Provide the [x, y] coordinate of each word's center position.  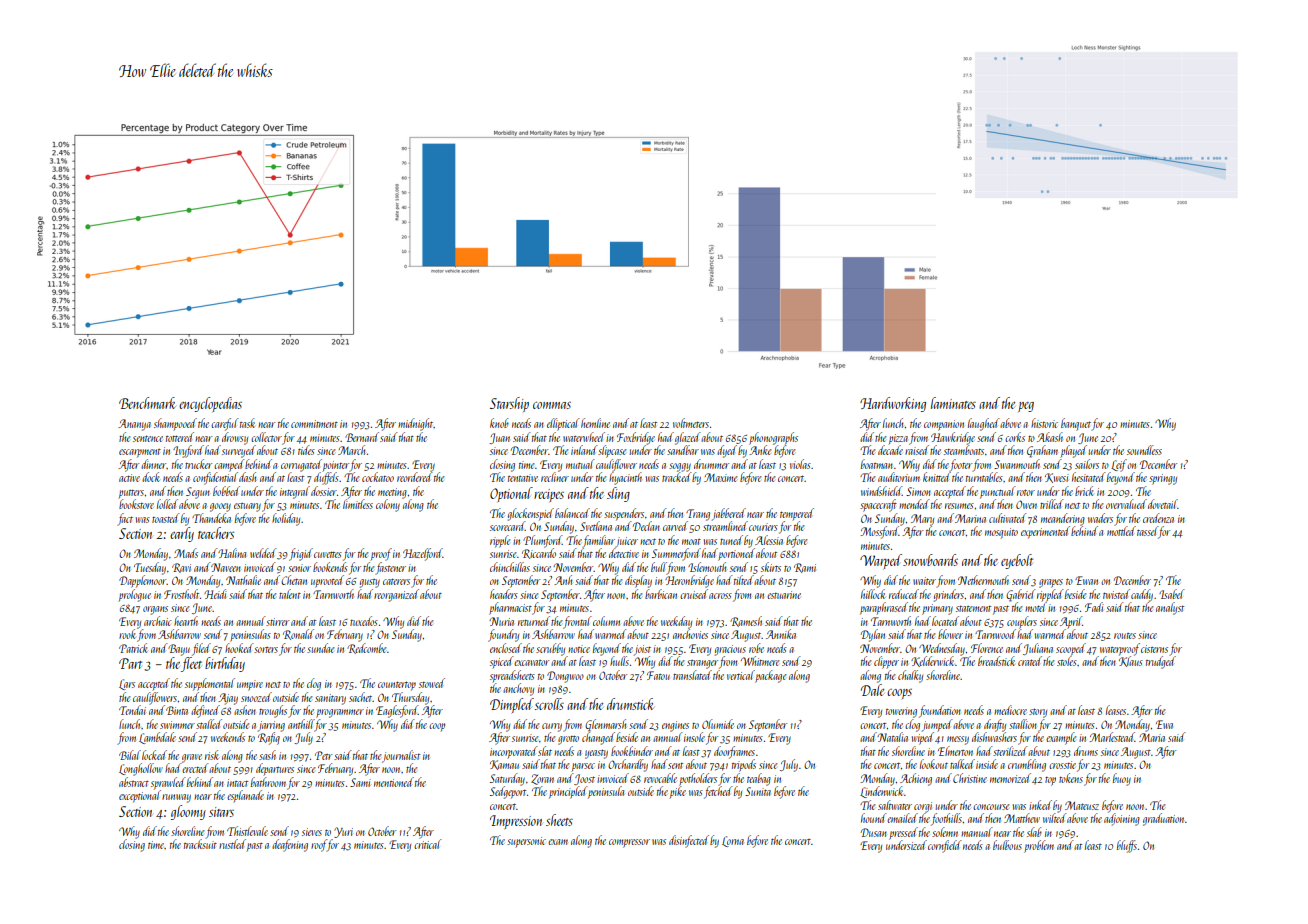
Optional [511, 494]
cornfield [945, 846]
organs [155, 610]
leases [1116, 710]
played [1073, 451]
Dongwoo [565, 677]
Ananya [134, 425]
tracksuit [200, 844]
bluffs [1127, 846]
